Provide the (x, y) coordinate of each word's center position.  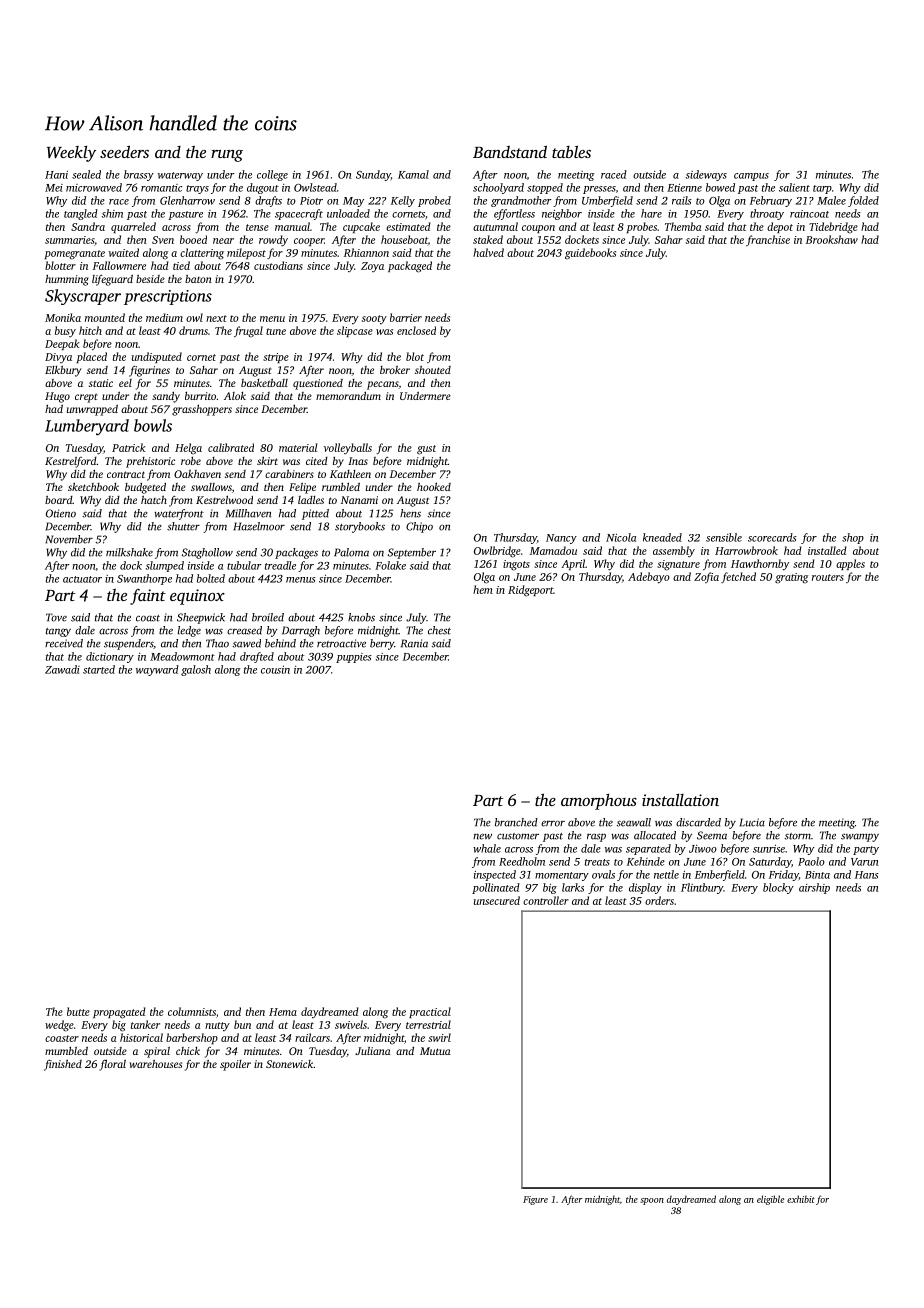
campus (751, 177)
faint (148, 597)
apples (850, 564)
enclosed (416, 330)
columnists (192, 1011)
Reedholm (522, 861)
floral (112, 1065)
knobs (361, 617)
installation (680, 800)
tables (571, 151)
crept (86, 398)
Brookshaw (832, 239)
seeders (124, 151)
